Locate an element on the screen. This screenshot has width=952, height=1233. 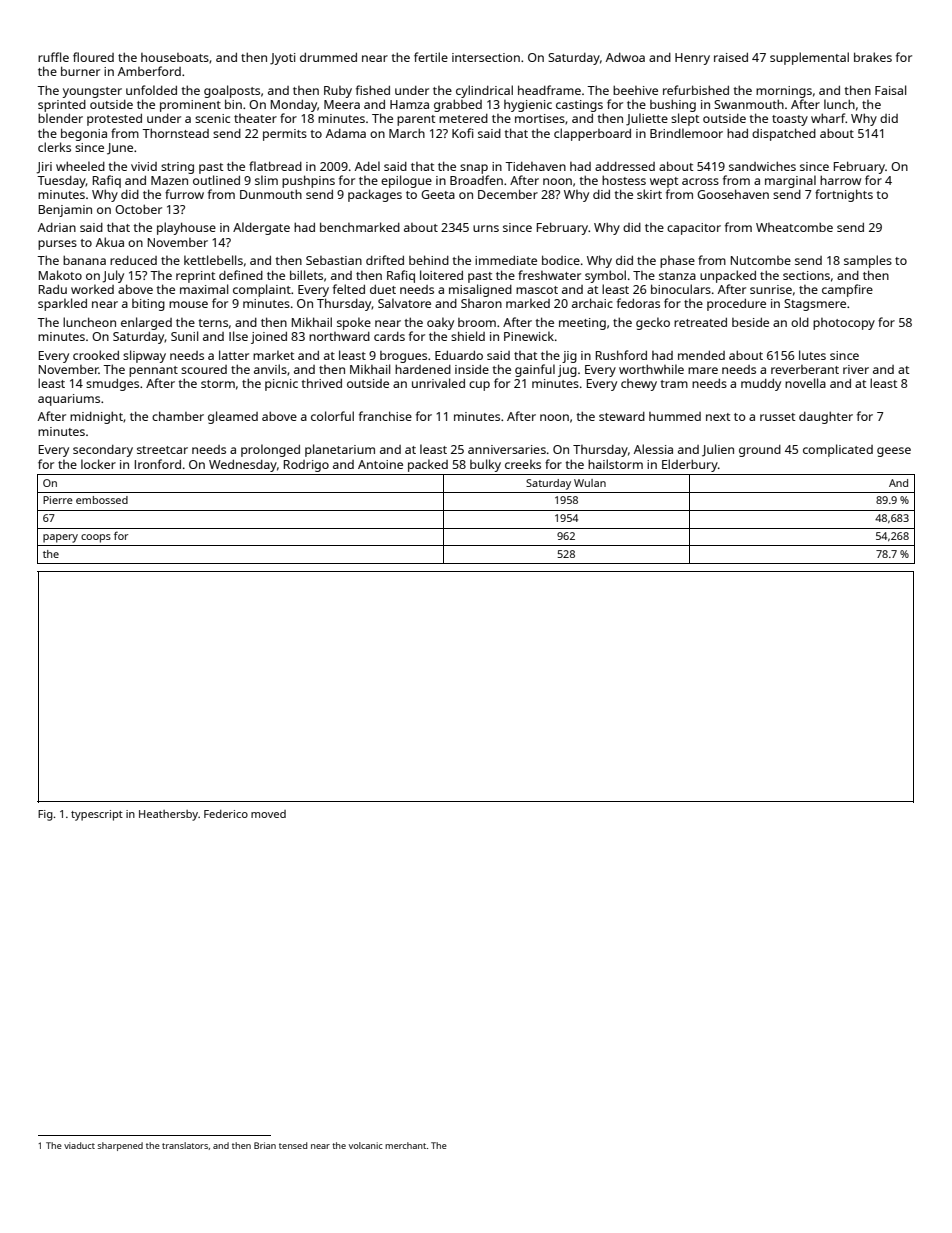
mended is located at coordinates (701, 355).
